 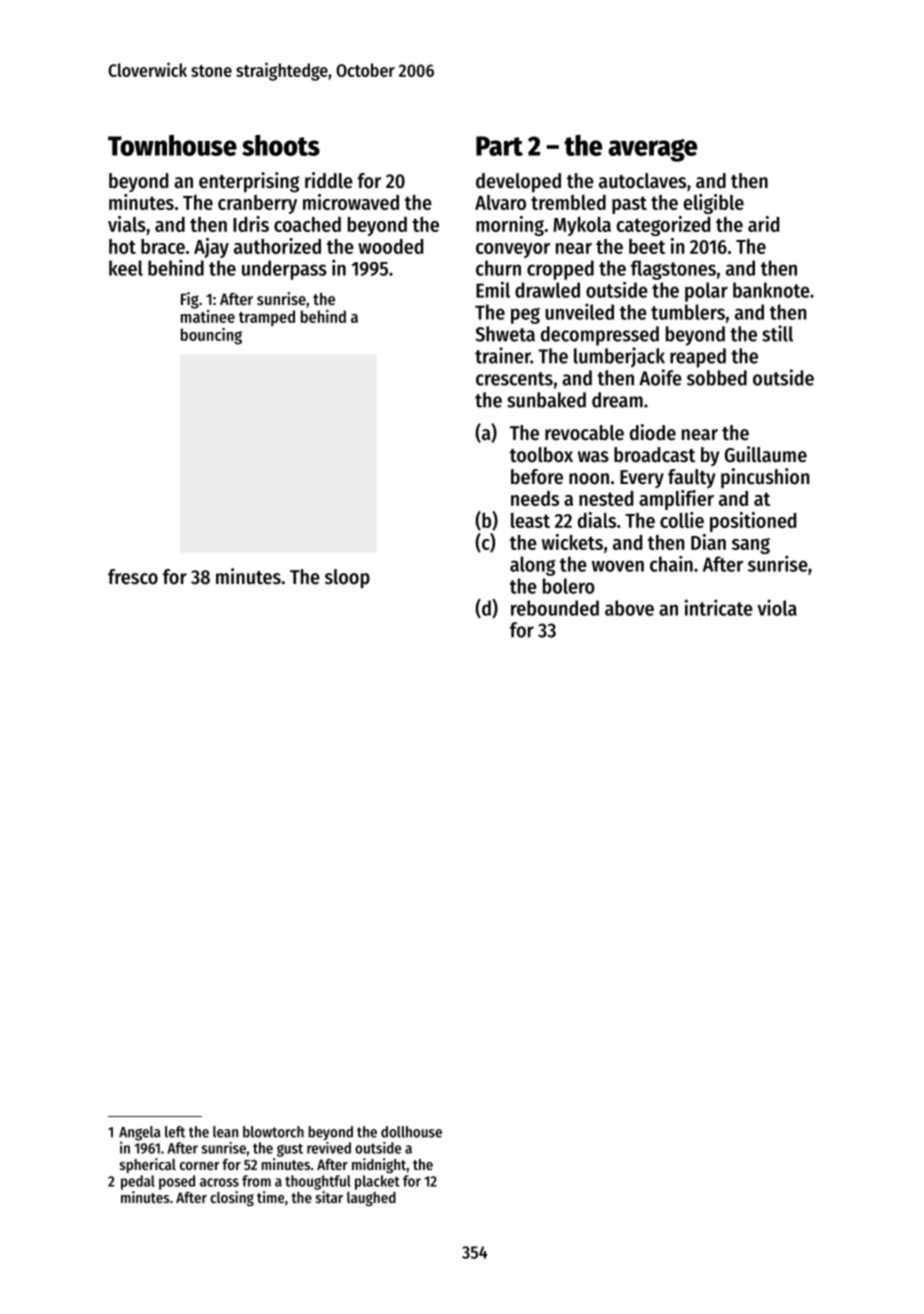 What do you see at coordinates (232, 1198) in the screenshot?
I see `closing` at bounding box center [232, 1198].
